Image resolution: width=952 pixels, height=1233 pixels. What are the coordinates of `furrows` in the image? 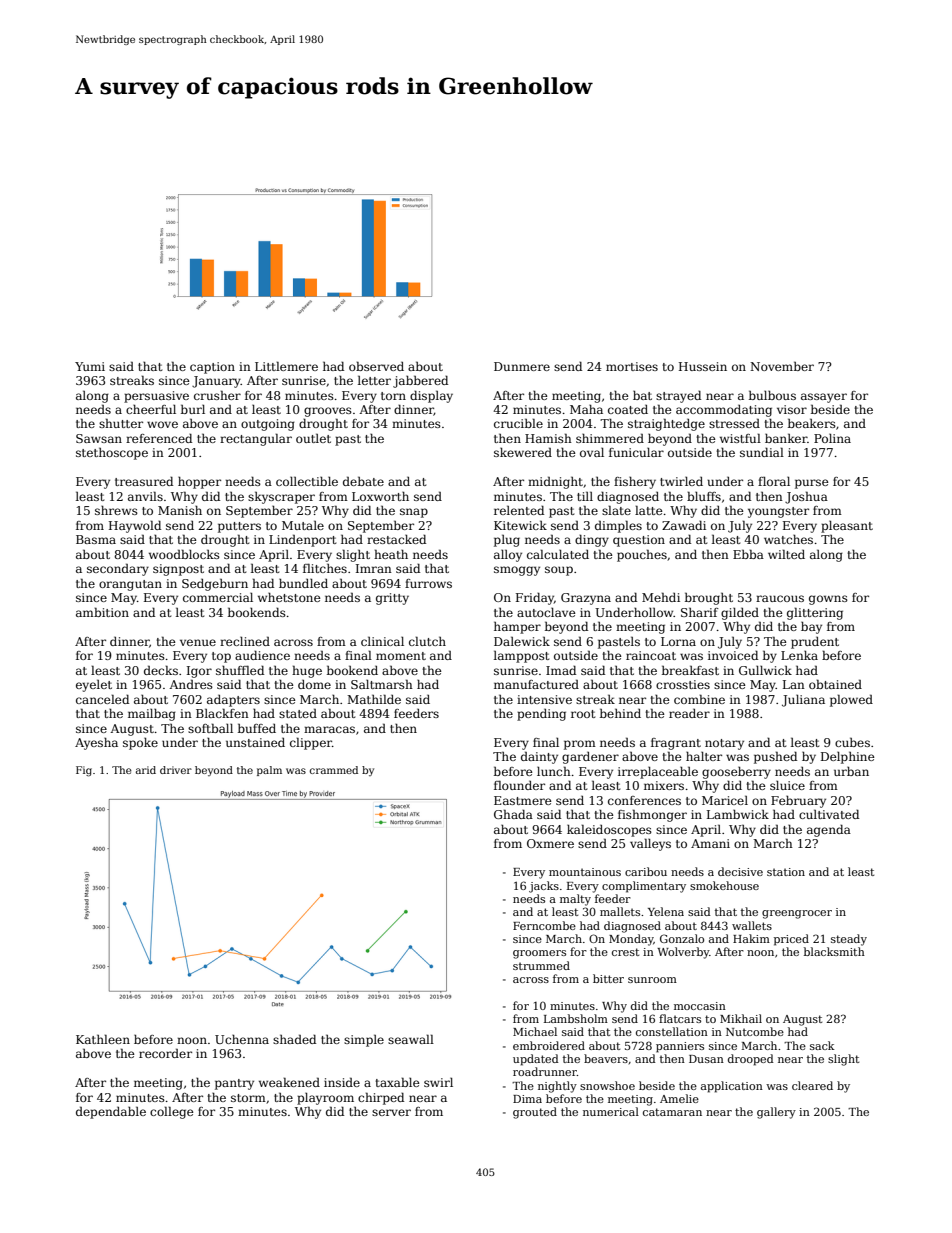 It's located at (428, 583).
